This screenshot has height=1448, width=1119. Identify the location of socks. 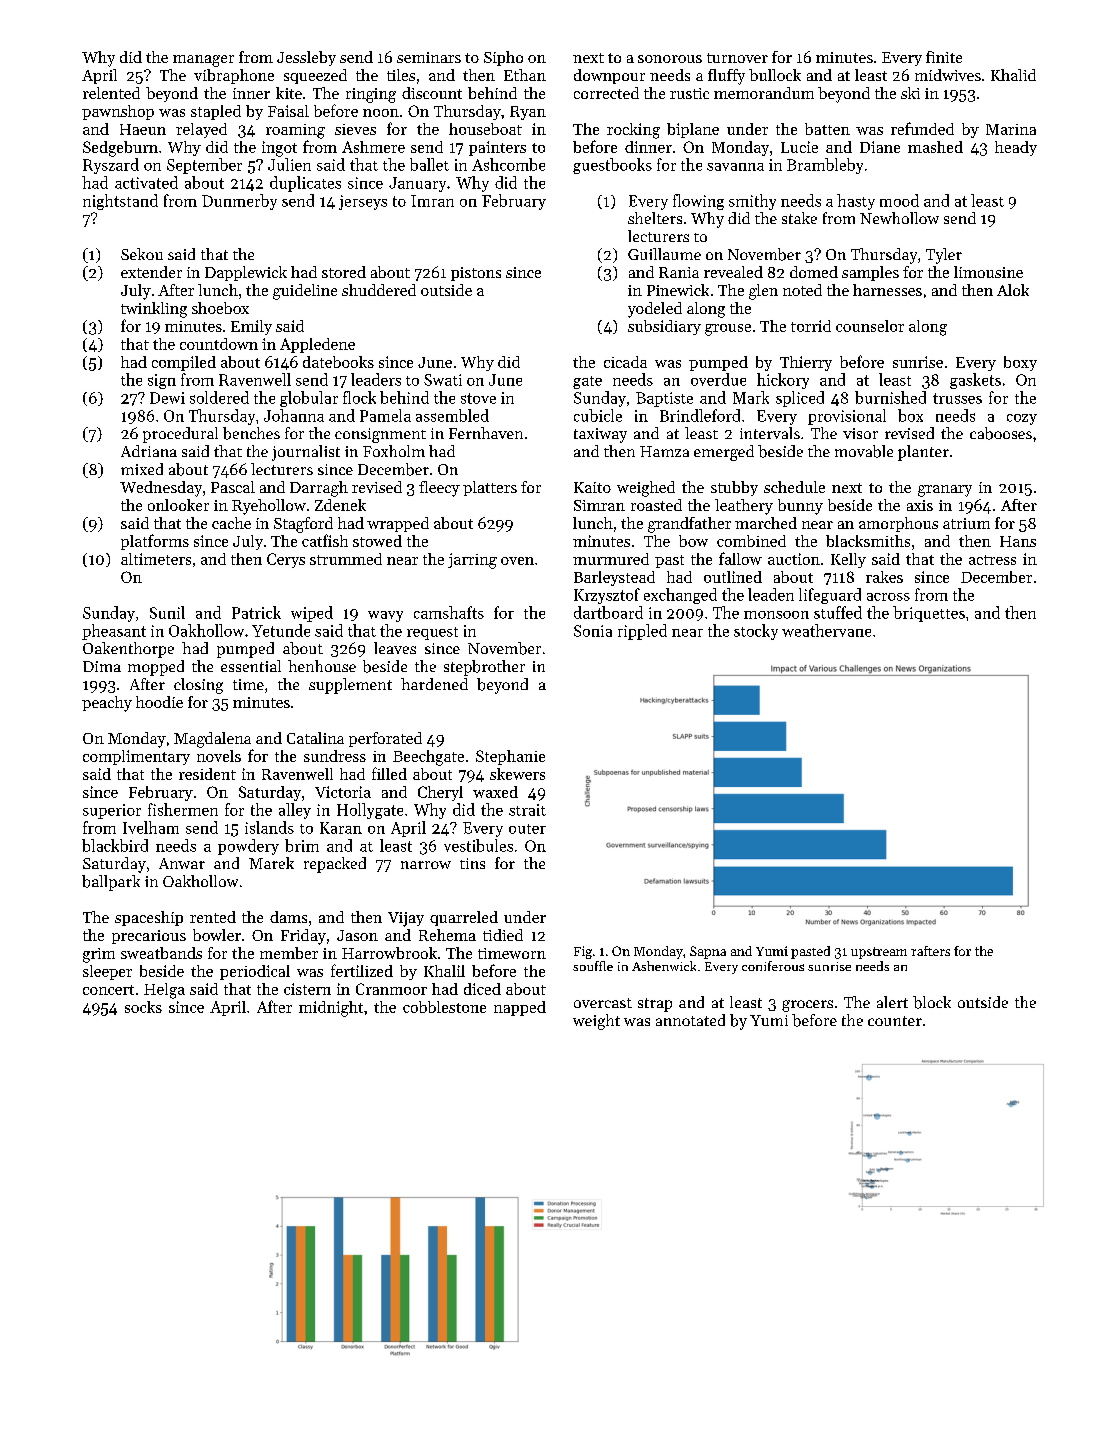
(143, 1007).
